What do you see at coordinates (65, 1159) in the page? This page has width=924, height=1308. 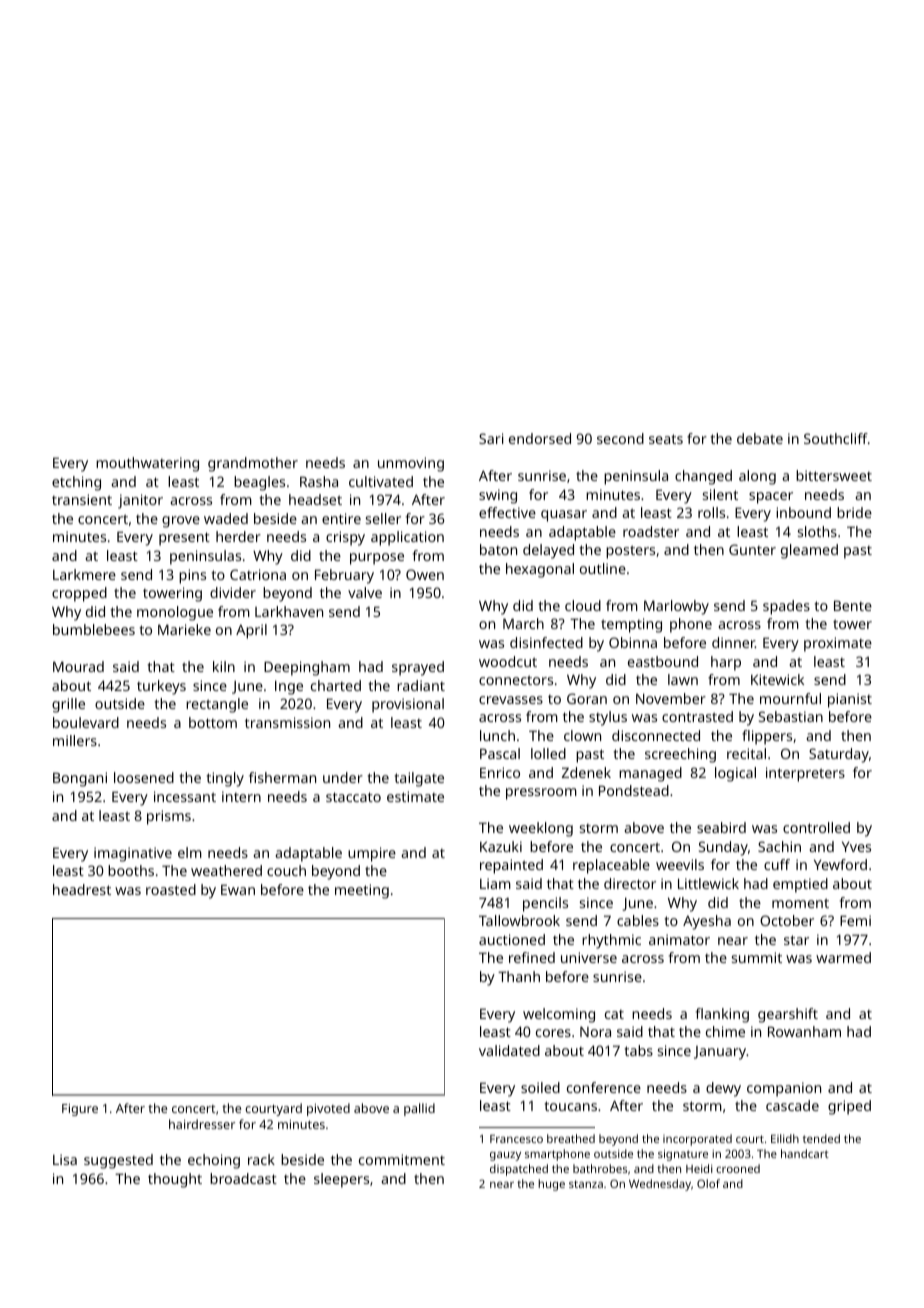 I see `Lisa` at bounding box center [65, 1159].
